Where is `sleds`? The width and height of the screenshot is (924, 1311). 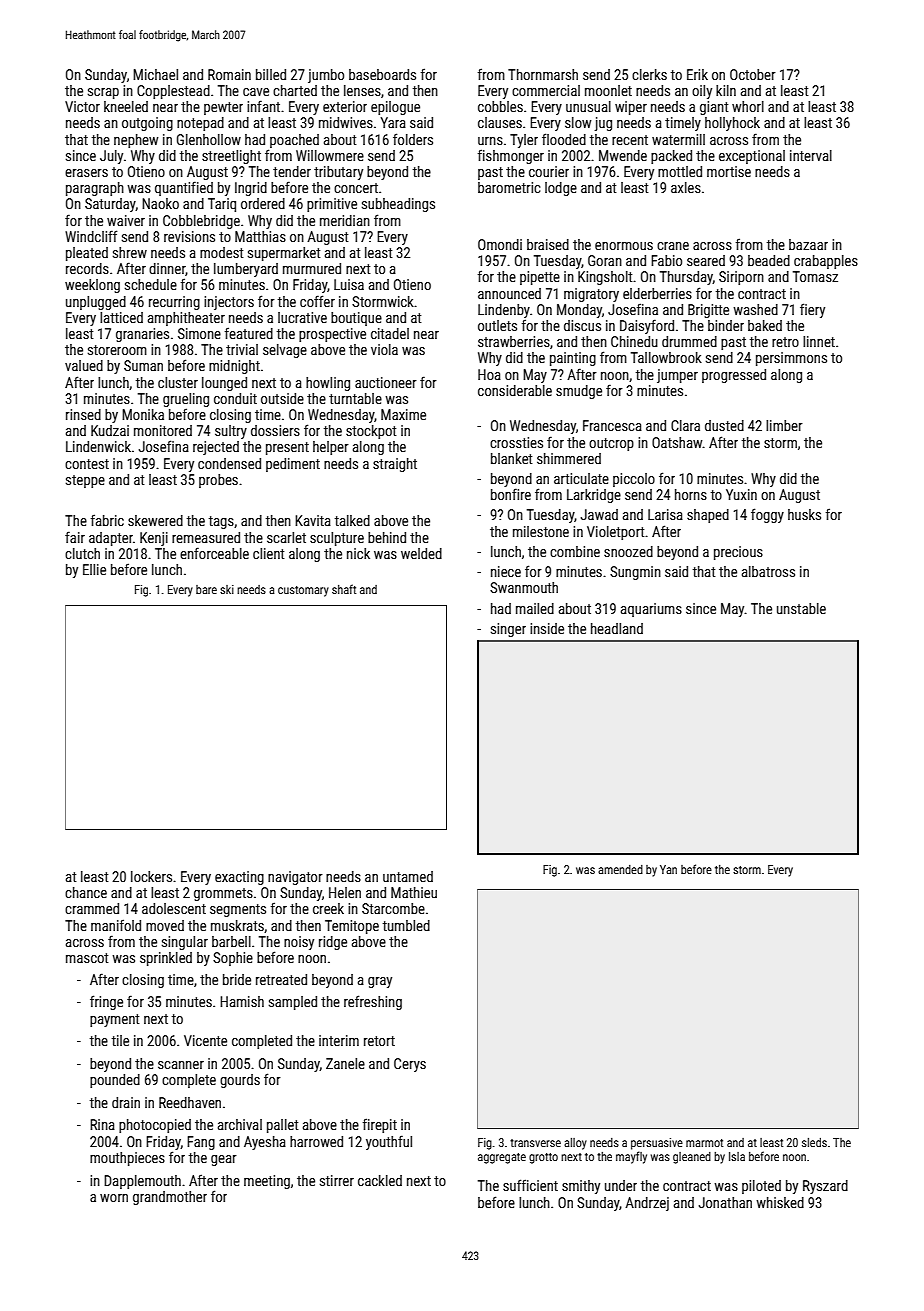 sleds is located at coordinates (814, 1142).
